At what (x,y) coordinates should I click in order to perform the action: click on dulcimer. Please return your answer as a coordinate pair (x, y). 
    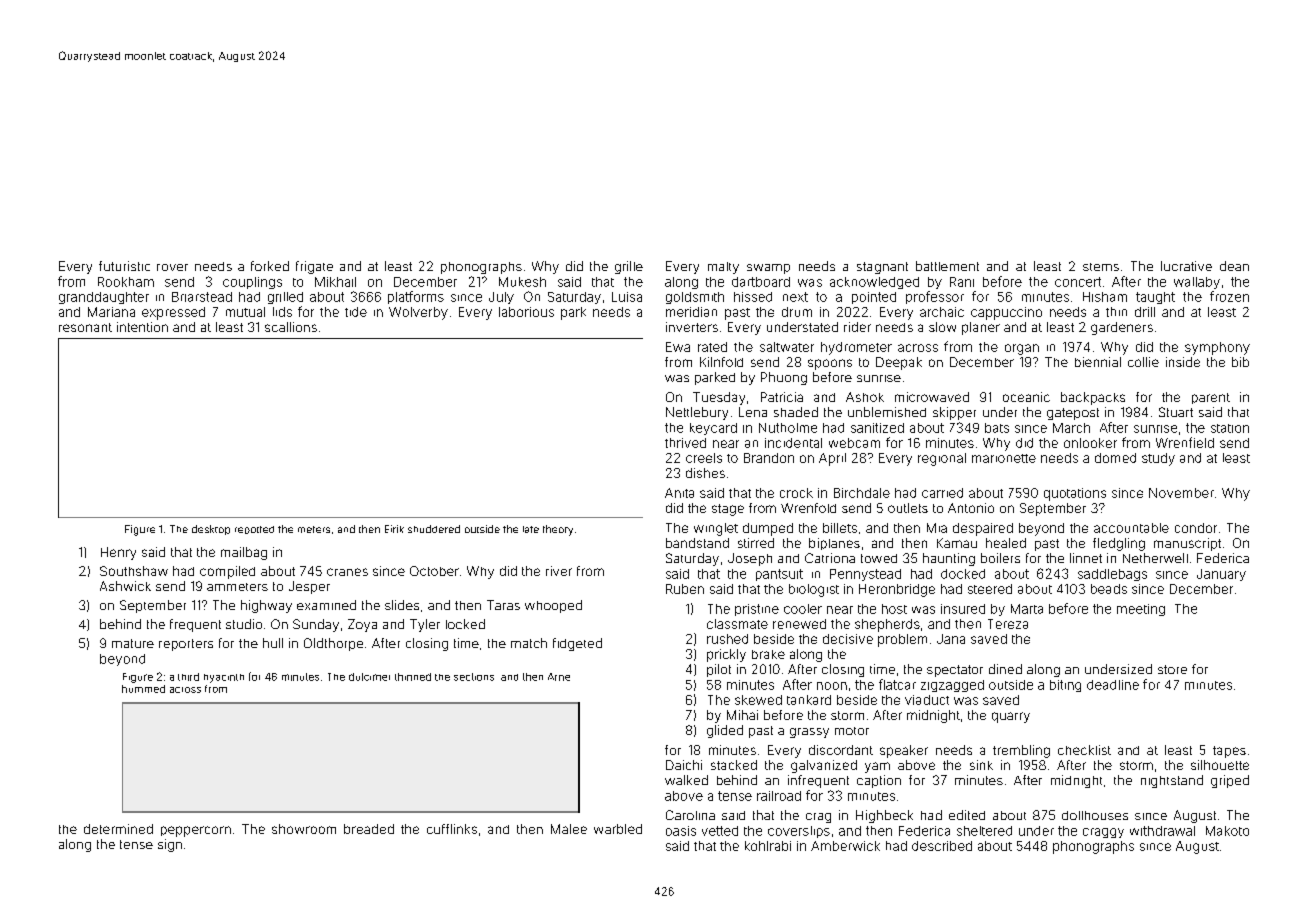
    Looking at the image, I should click on (369, 677).
